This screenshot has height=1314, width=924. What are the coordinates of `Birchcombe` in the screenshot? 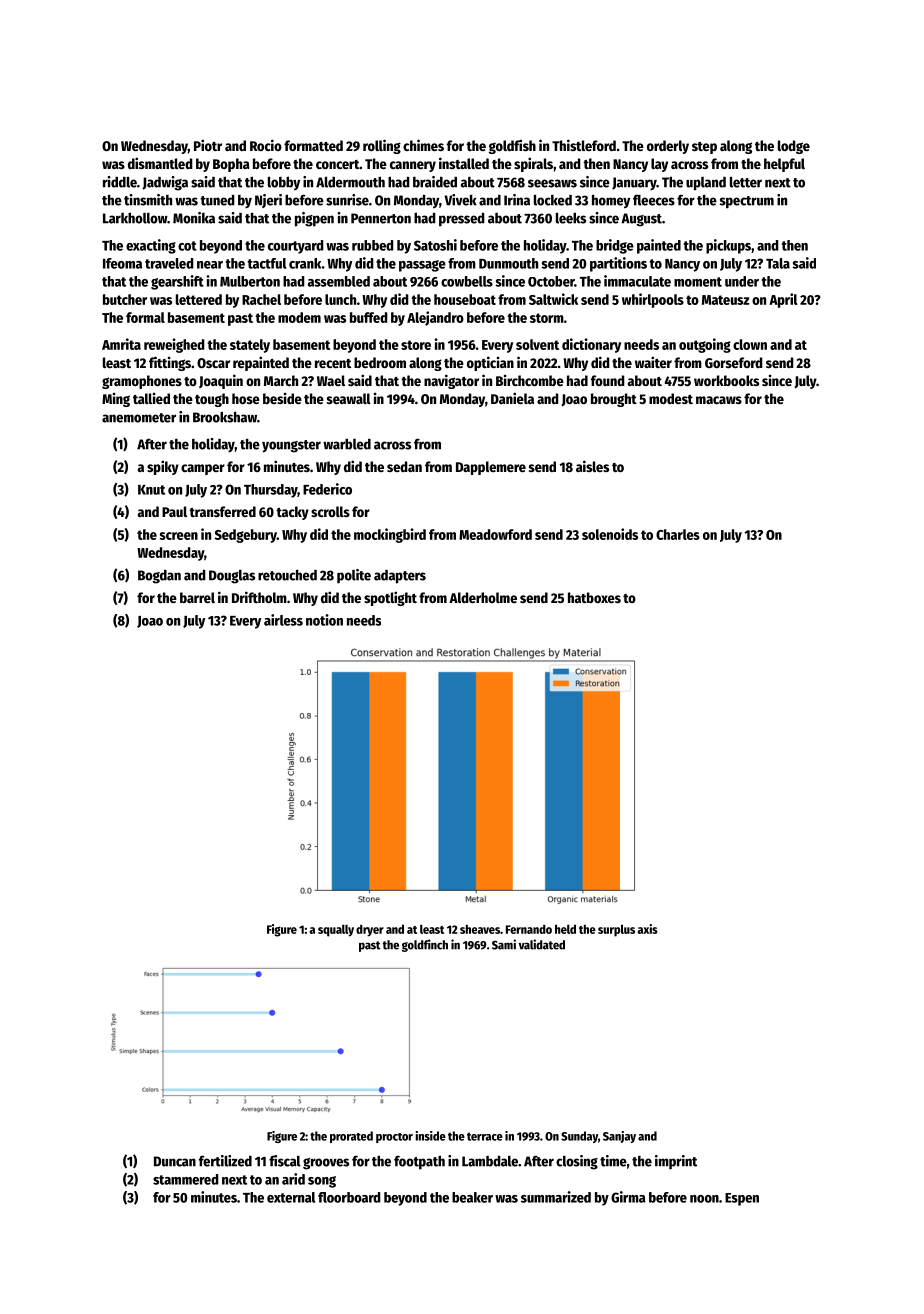 It's located at (530, 380).
